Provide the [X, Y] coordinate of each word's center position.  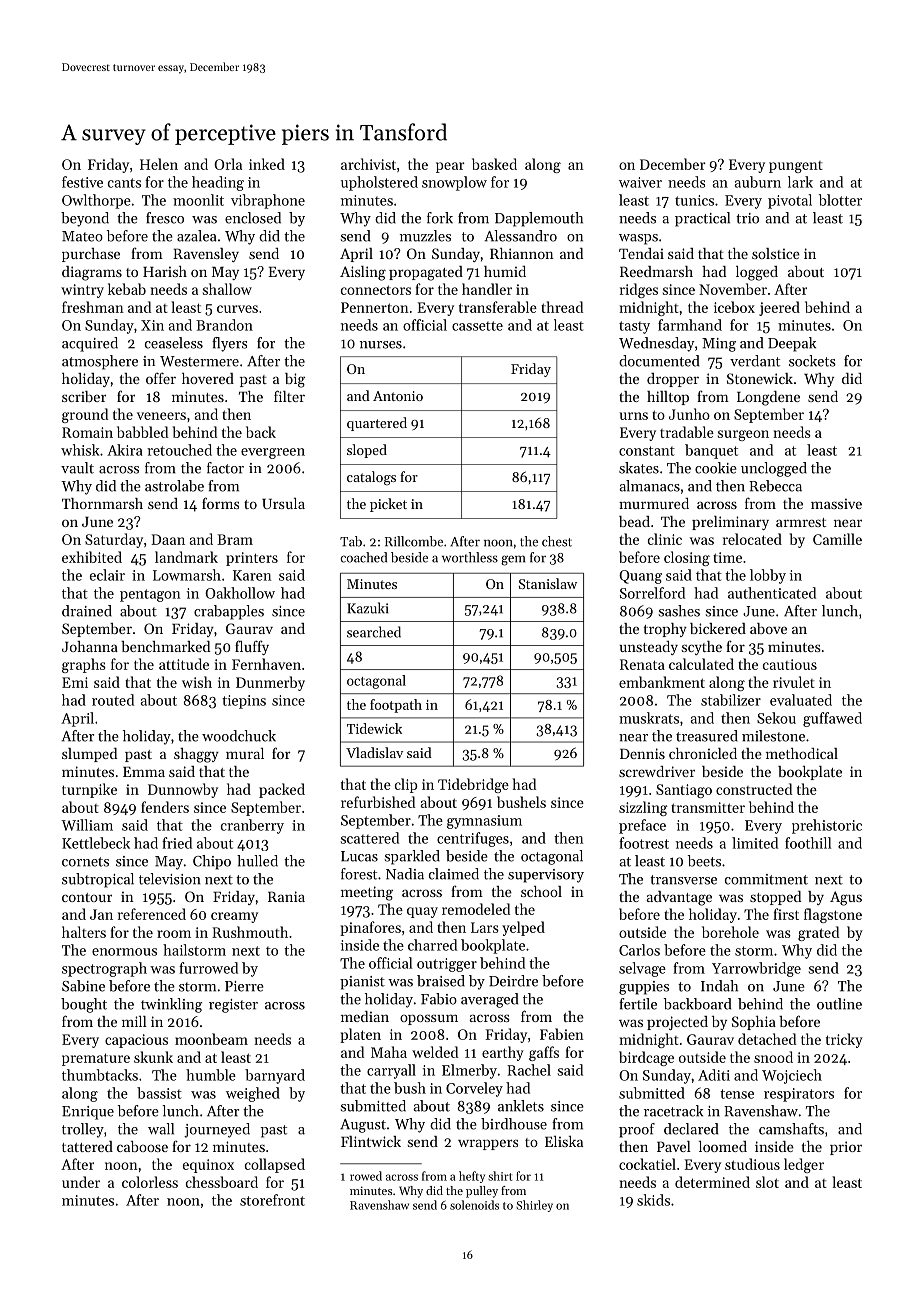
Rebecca [775, 486]
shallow [227, 289]
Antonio [398, 396]
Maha [389, 1052]
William [87, 825]
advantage [679, 898]
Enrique [88, 1113]
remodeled [476, 909]
